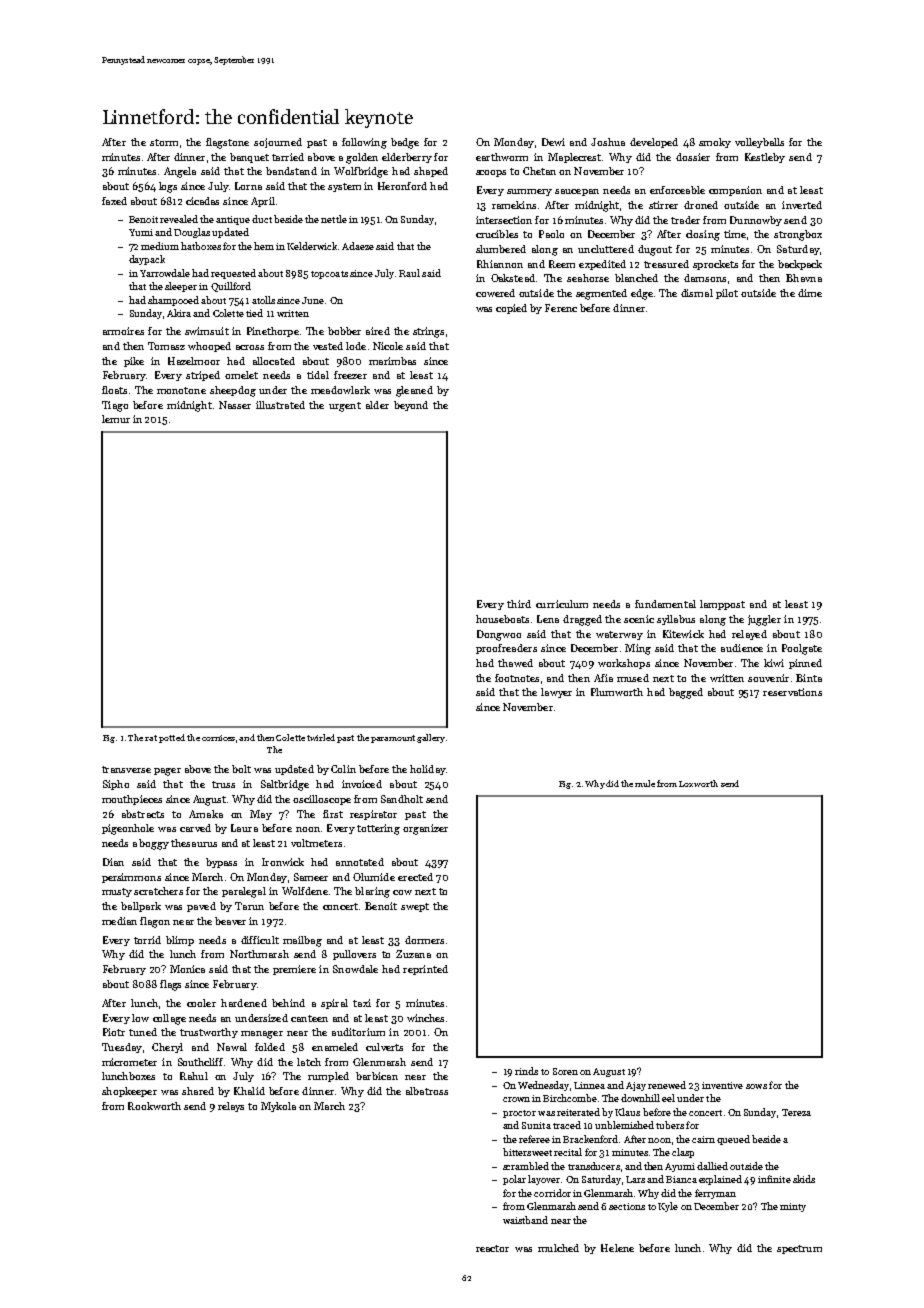  What do you see at coordinates (693, 157) in the screenshot?
I see `dossier` at bounding box center [693, 157].
